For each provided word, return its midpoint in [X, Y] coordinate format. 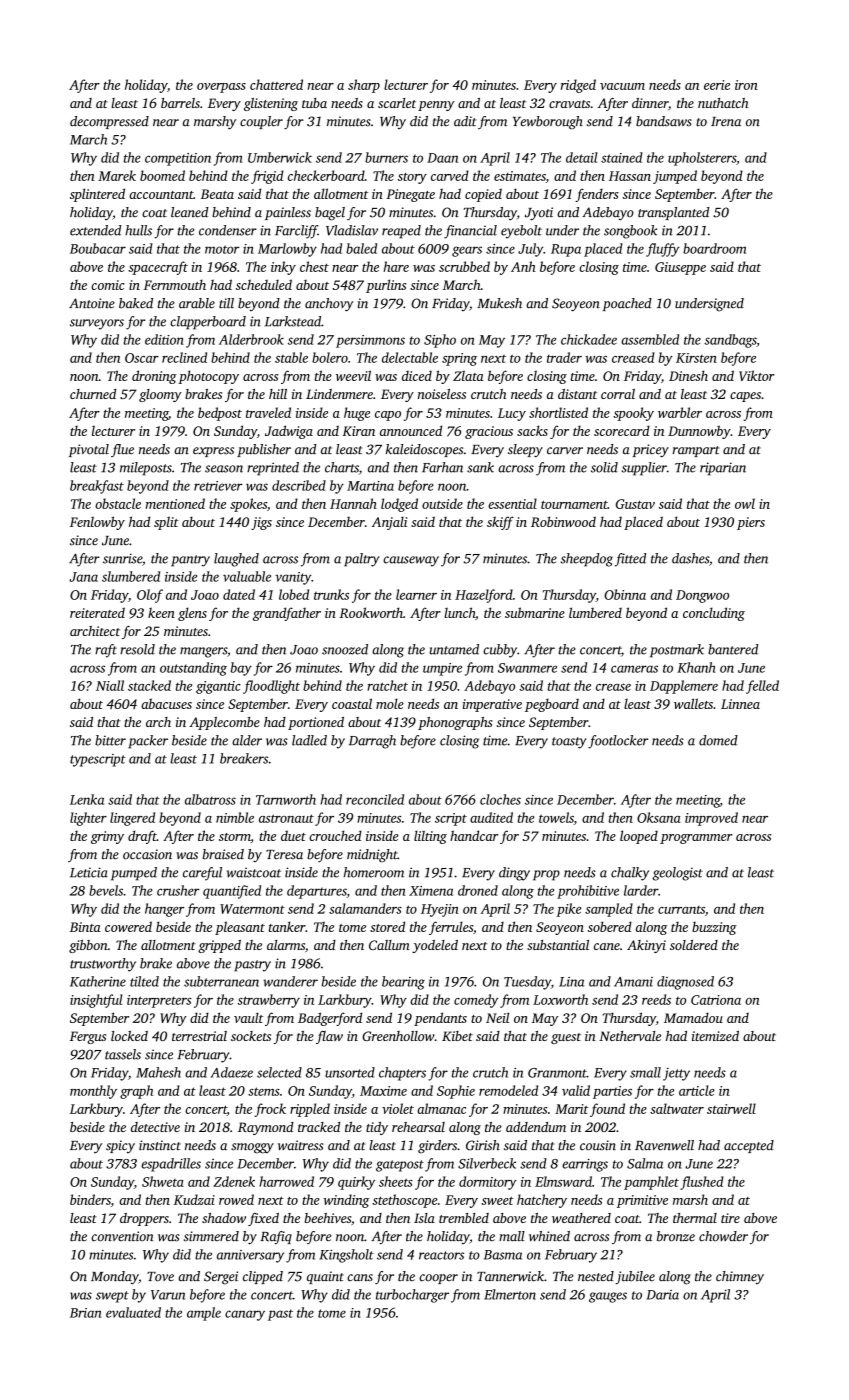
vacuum [622, 86]
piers [751, 523]
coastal [352, 703]
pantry [190, 561]
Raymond [266, 1128]
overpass [221, 88]
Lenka [87, 799]
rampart [696, 451]
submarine [535, 612]
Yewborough [548, 123]
